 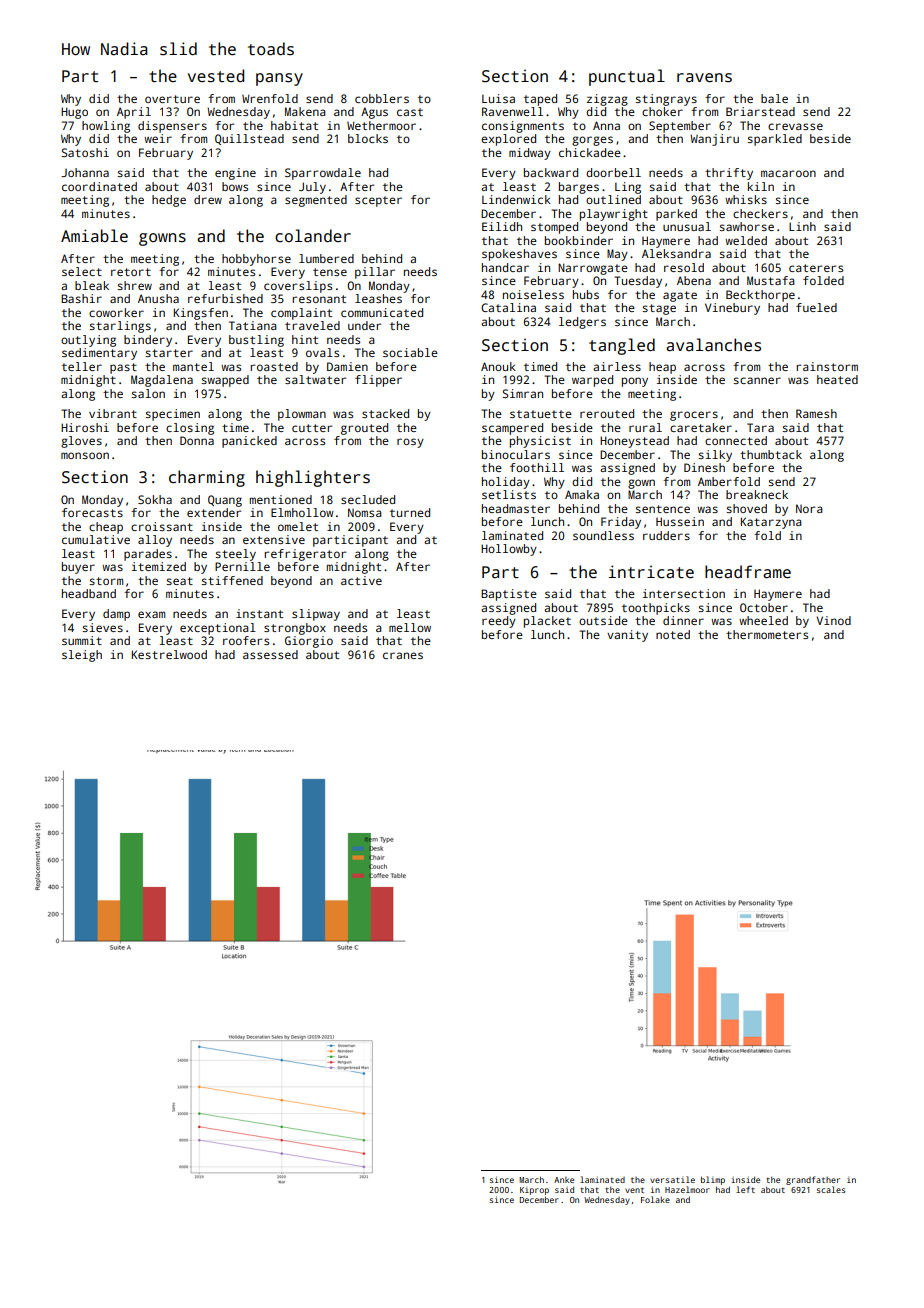 What do you see at coordinates (270, 654) in the screenshot?
I see `assessed` at bounding box center [270, 654].
